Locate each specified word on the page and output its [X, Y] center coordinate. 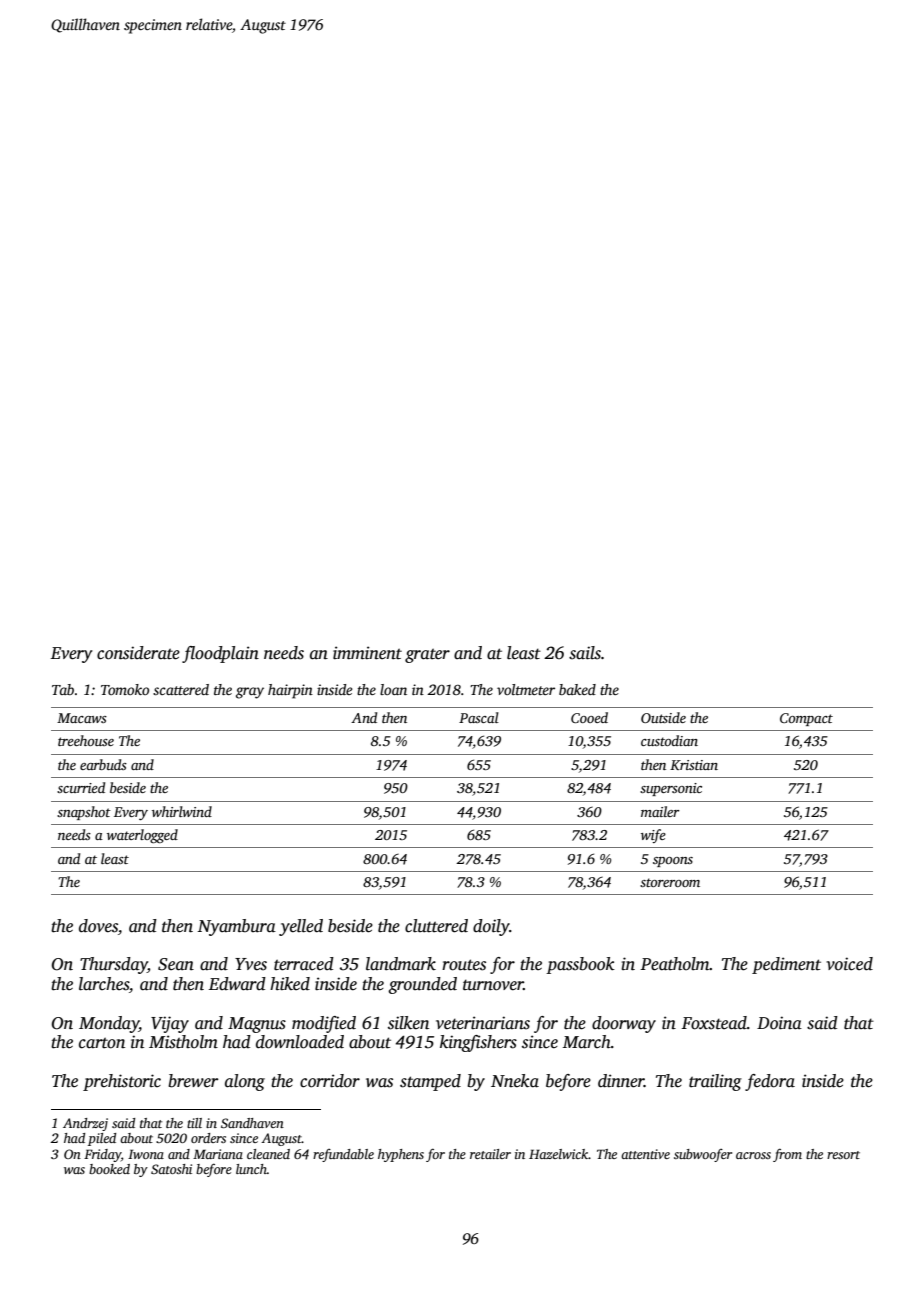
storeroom [670, 882]
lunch [251, 1169]
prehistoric [122, 1082]
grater [427, 656]
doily [491, 927]
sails [585, 653]
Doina [779, 1023]
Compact [806, 719]
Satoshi [171, 1169]
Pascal [479, 717]
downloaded [300, 1042]
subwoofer [703, 1155]
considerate [138, 653]
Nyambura [237, 927]
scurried [81, 787]
